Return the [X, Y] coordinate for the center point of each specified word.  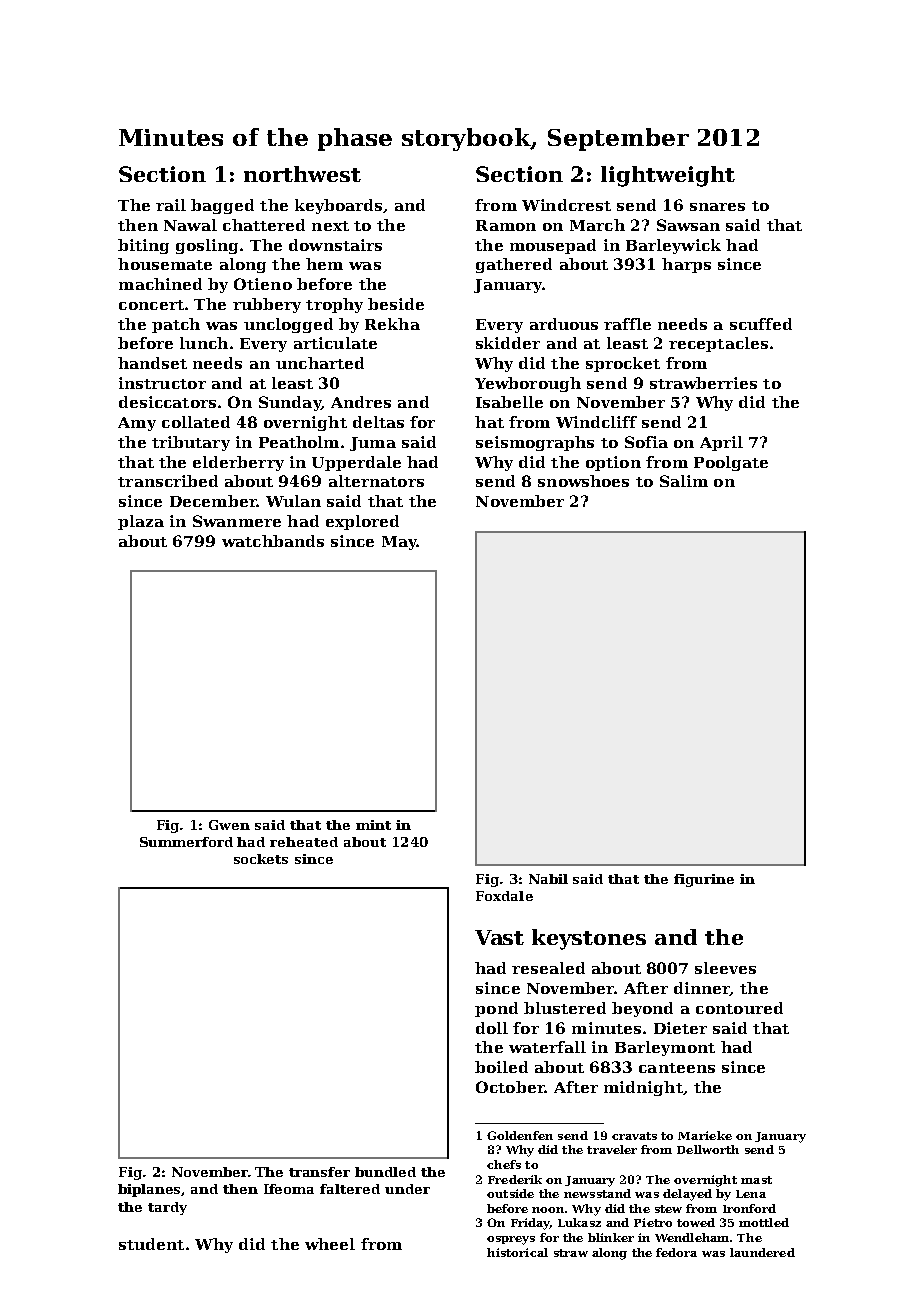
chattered [264, 225]
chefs [504, 1164]
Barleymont [665, 1048]
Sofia [646, 442]
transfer [319, 1172]
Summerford [186, 842]
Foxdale [504, 896]
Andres [361, 402]
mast [756, 1180]
